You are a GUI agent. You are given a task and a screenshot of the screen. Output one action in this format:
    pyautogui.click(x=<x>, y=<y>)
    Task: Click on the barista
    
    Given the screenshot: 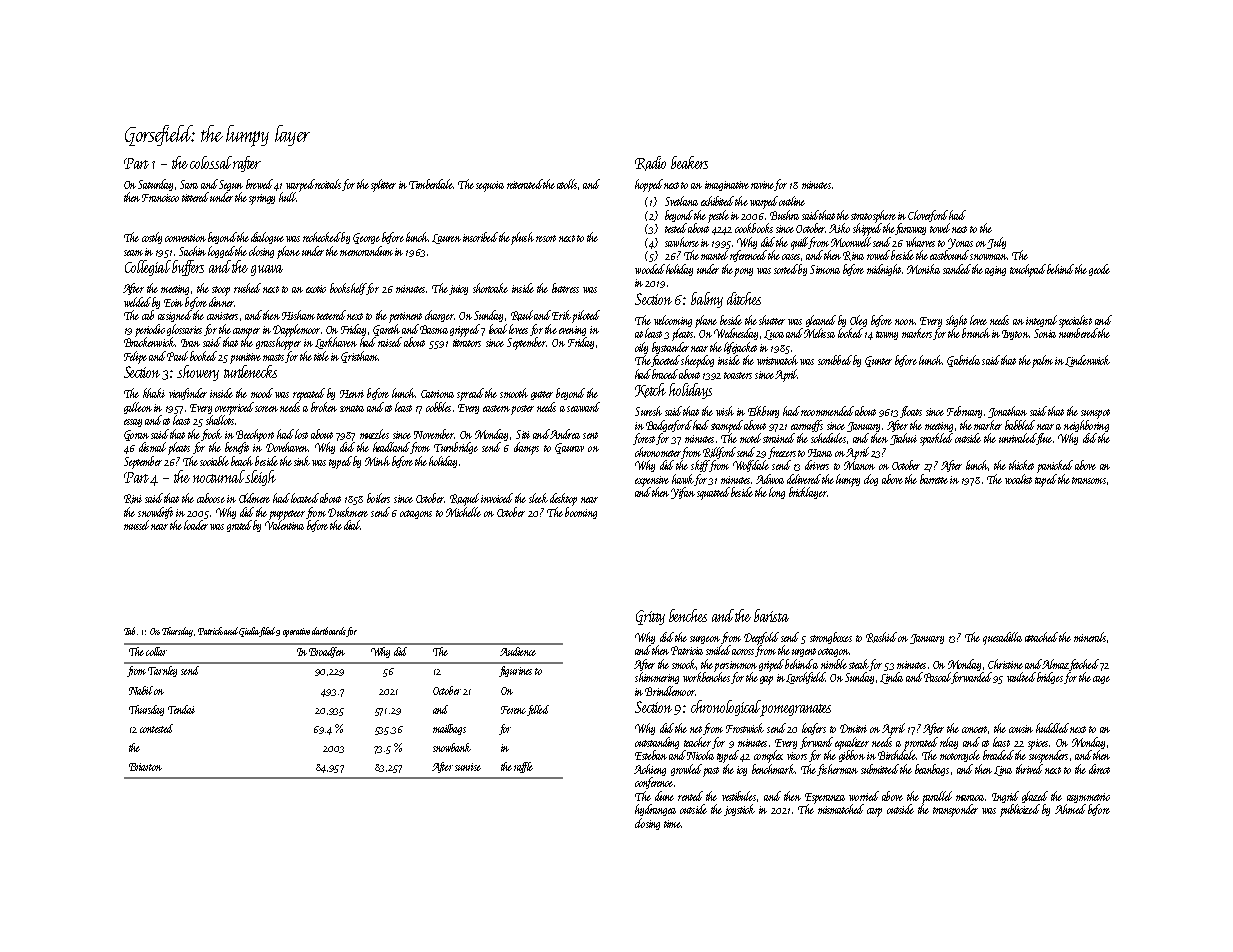 What is the action you would take?
    pyautogui.click(x=771, y=615)
